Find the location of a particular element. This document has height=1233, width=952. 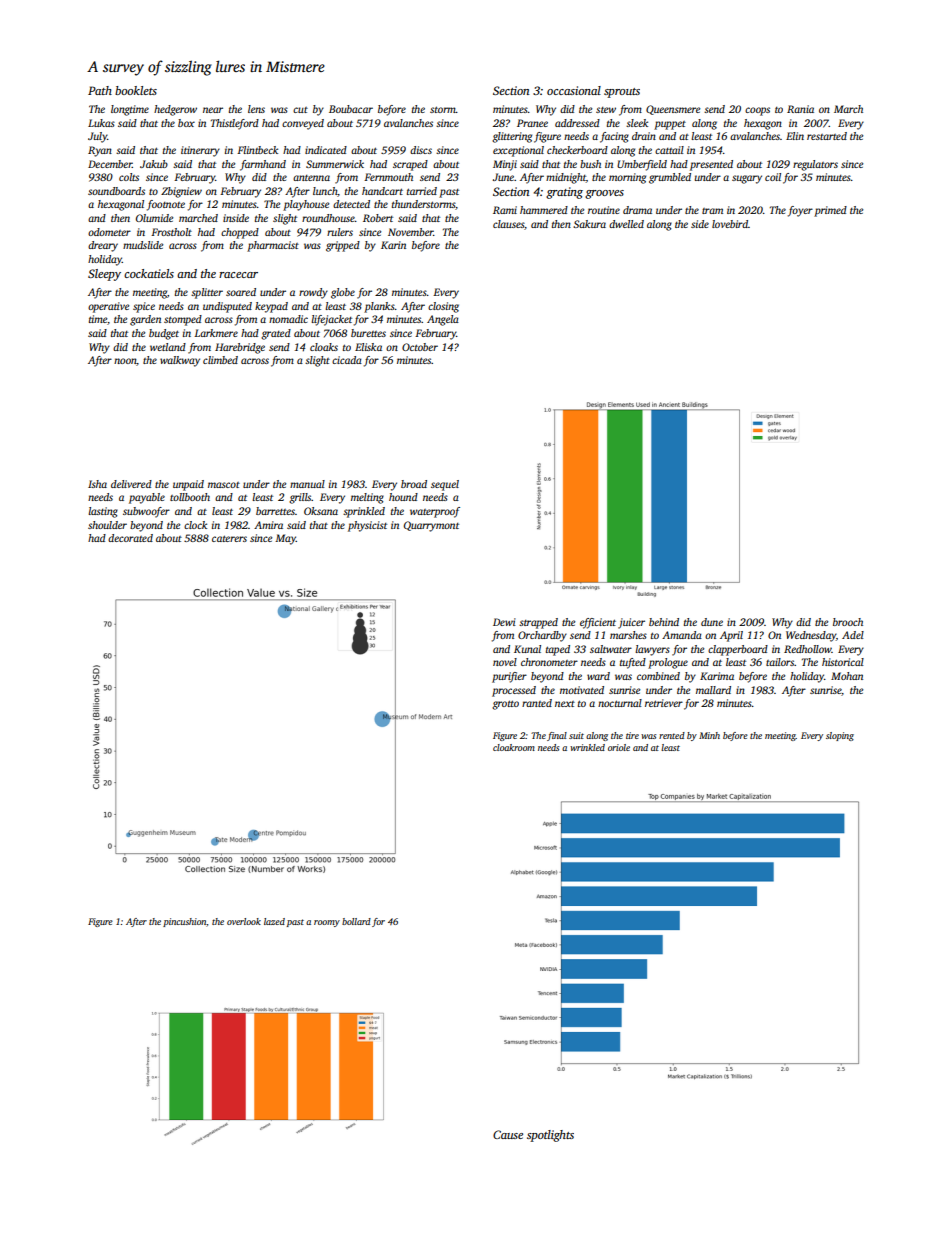

indicated is located at coordinates (326, 150).
